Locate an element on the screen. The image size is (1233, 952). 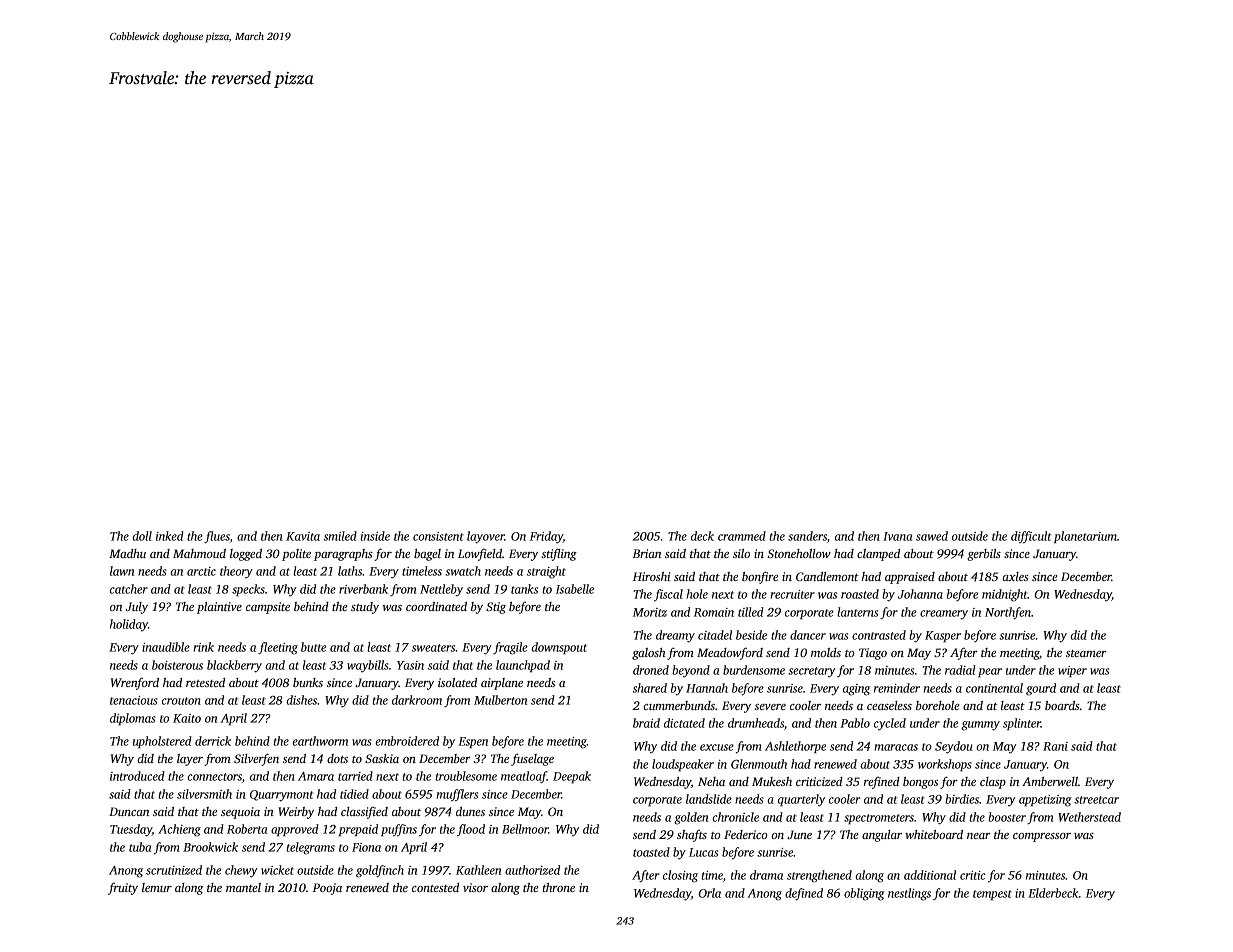
Brian is located at coordinates (647, 553).
